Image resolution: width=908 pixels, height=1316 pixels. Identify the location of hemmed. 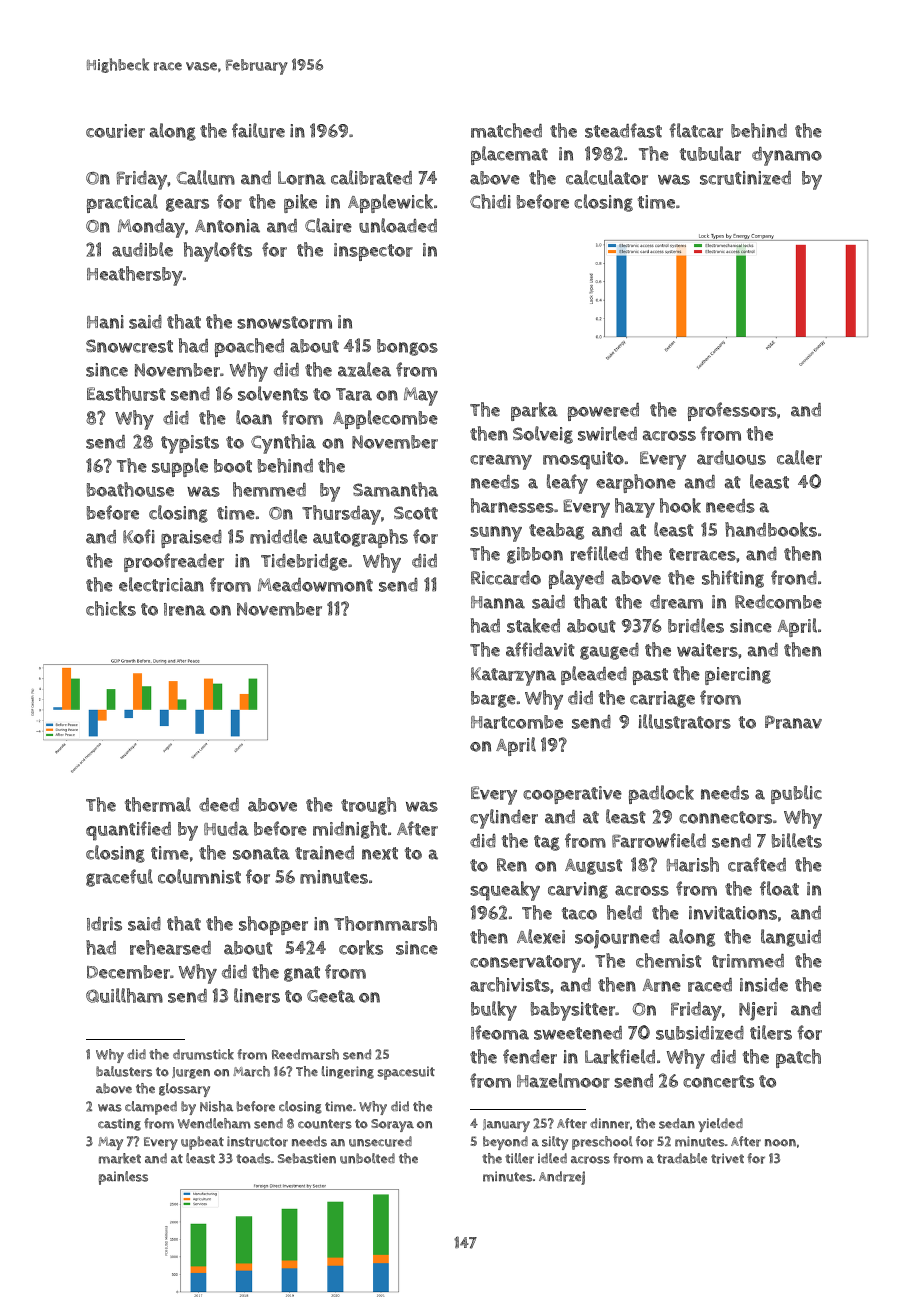
(269, 489).
